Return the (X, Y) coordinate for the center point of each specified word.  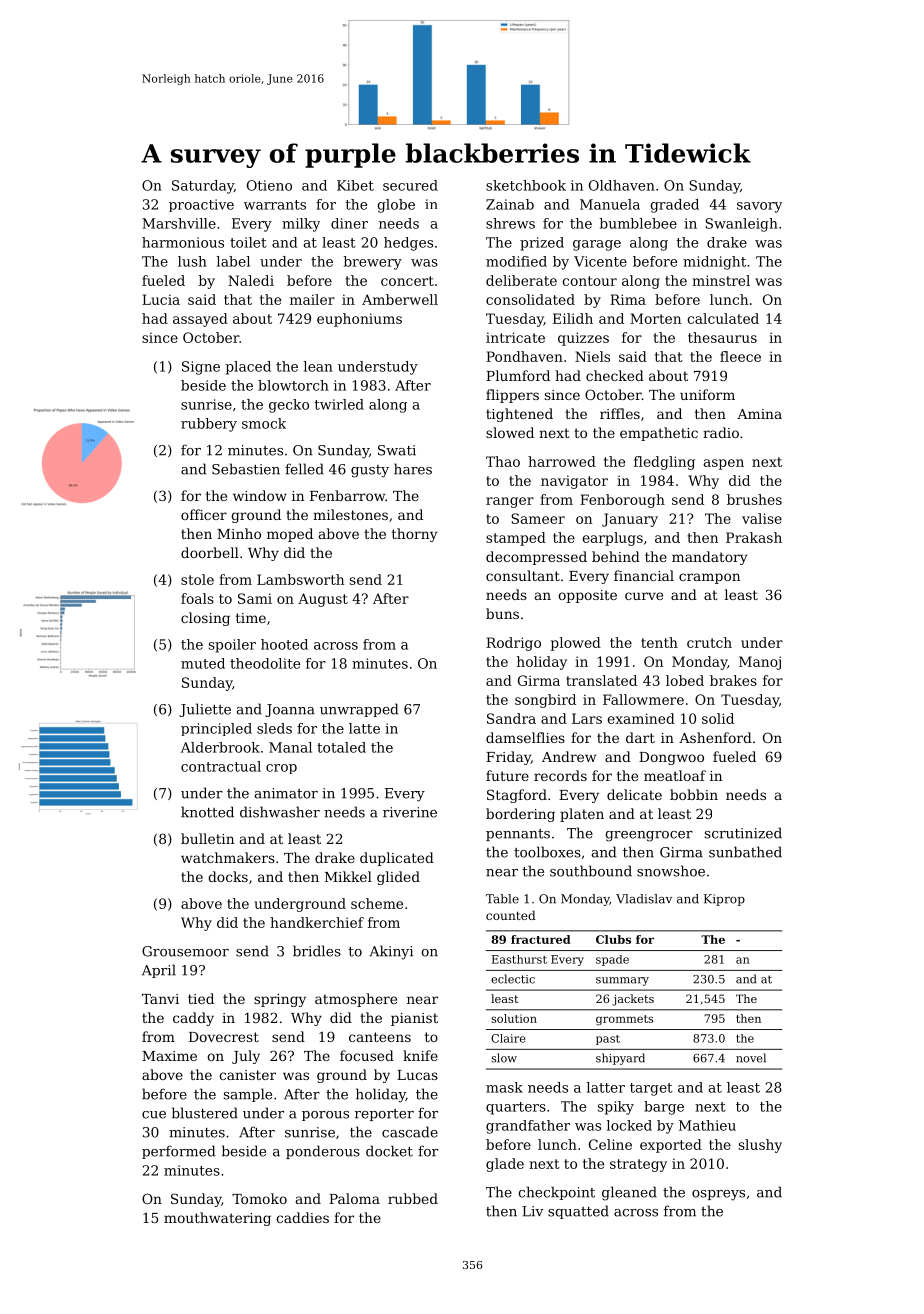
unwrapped (359, 710)
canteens (380, 1037)
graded (674, 206)
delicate (634, 794)
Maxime (169, 1056)
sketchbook (526, 185)
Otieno (269, 185)
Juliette (205, 710)
